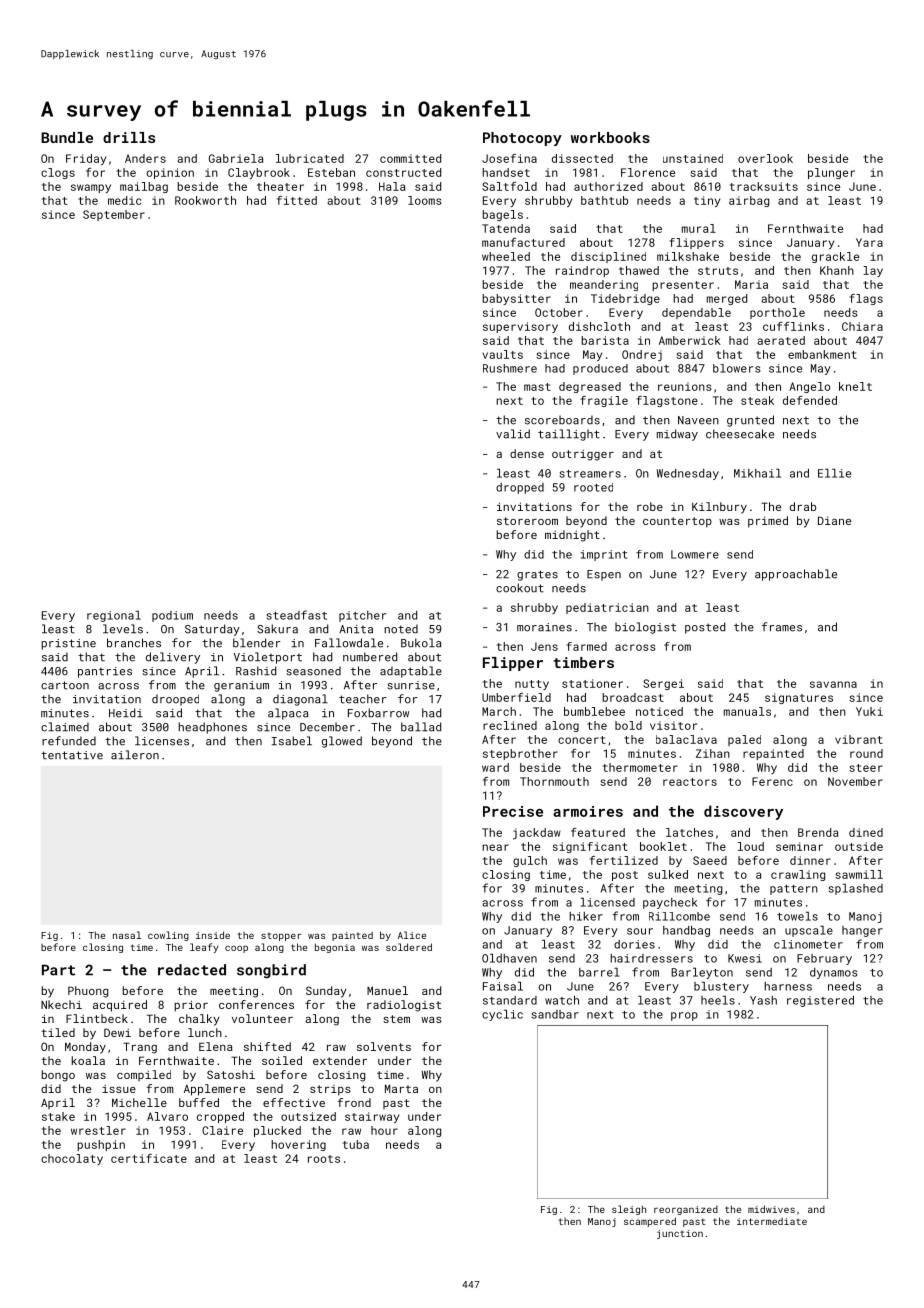 The image size is (924, 1308). What do you see at coordinates (72, 755) in the document?
I see `tentative` at bounding box center [72, 755].
